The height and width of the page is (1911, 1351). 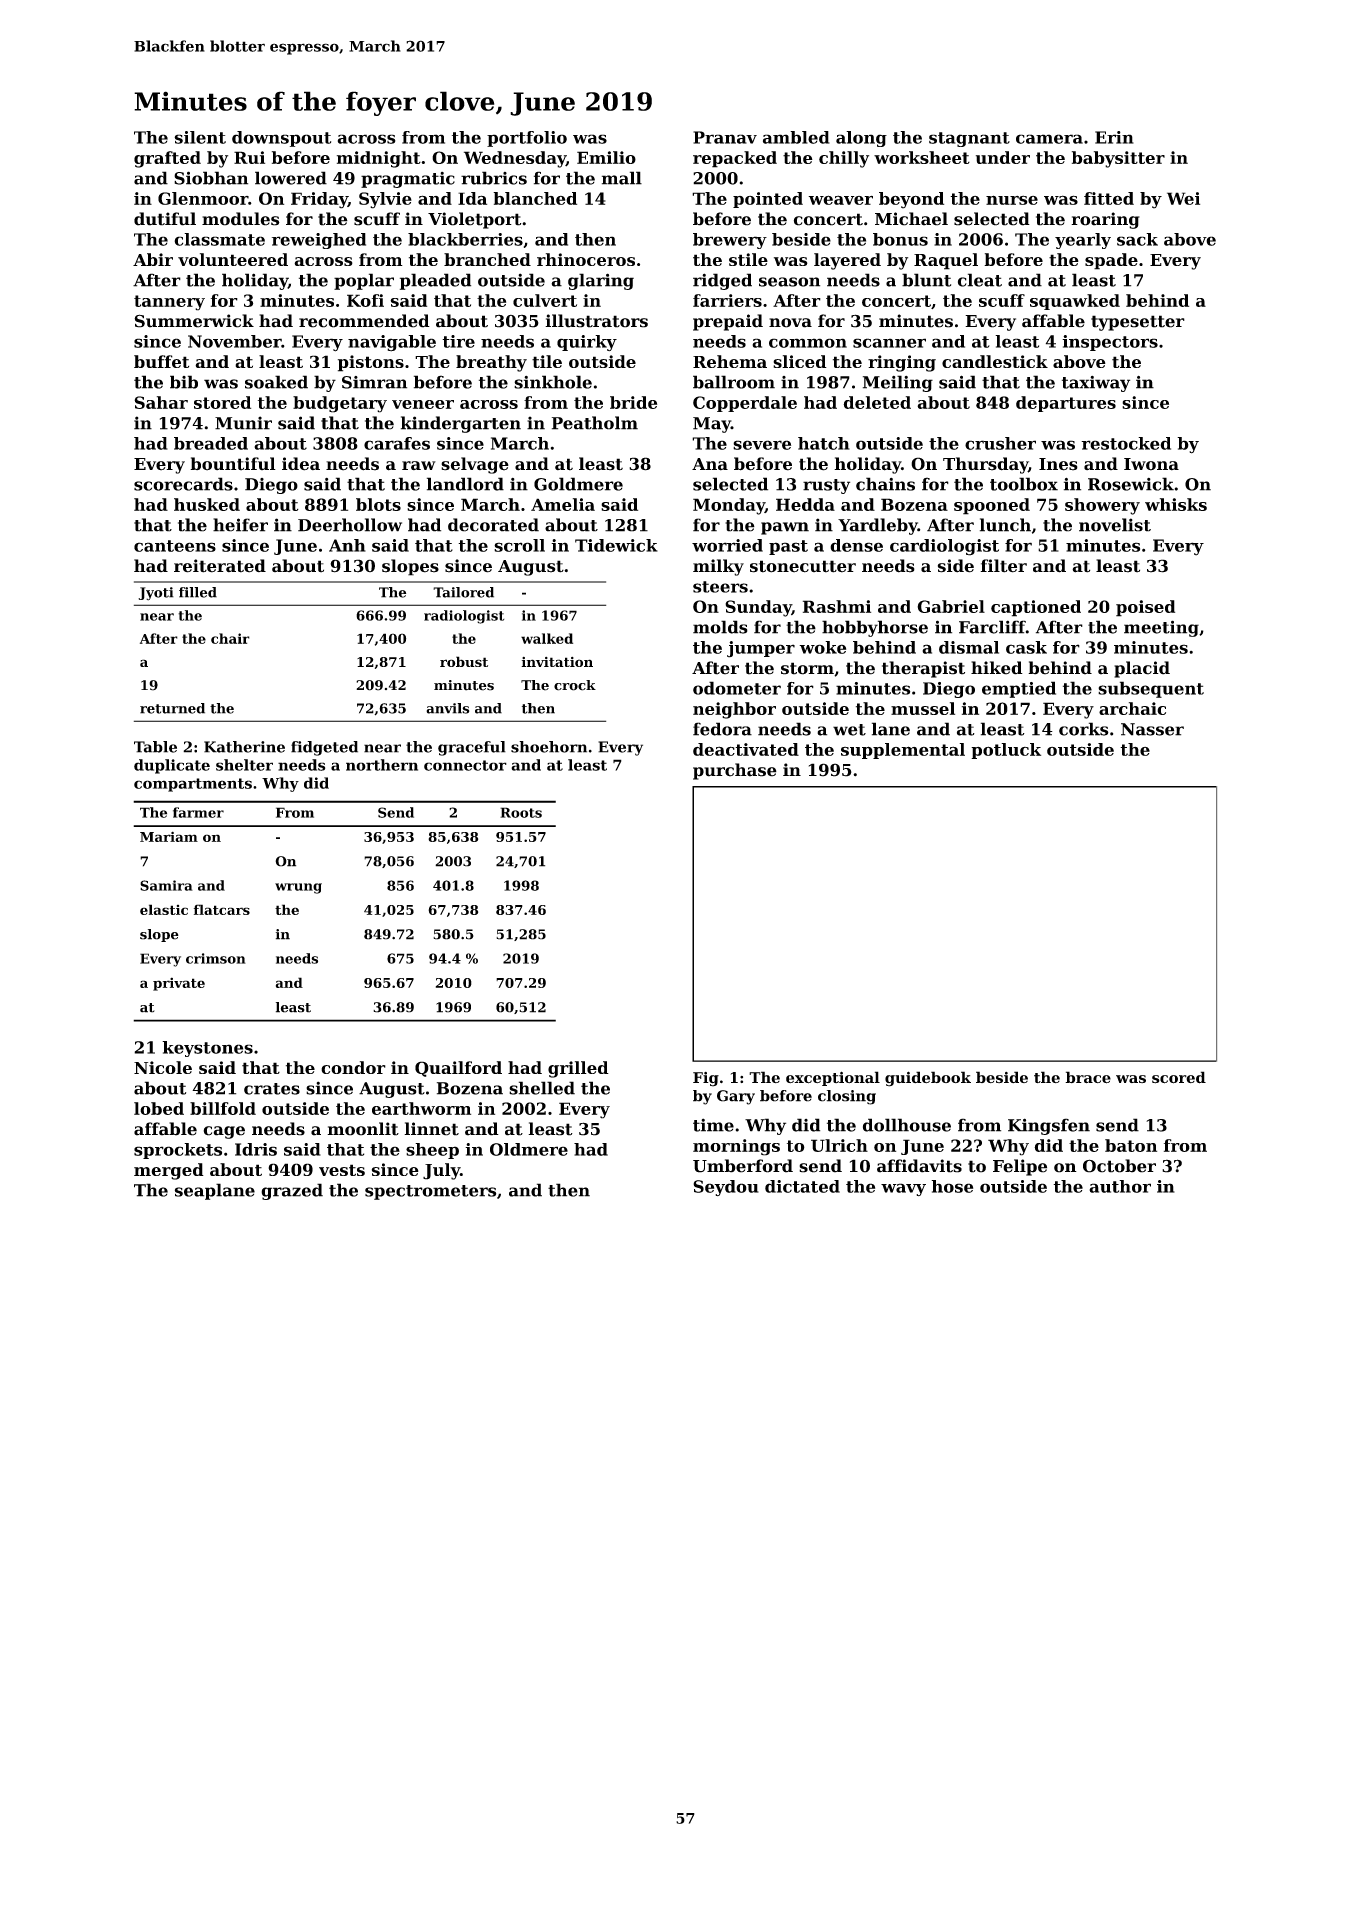 I want to click on lunch, so click(x=1005, y=525).
